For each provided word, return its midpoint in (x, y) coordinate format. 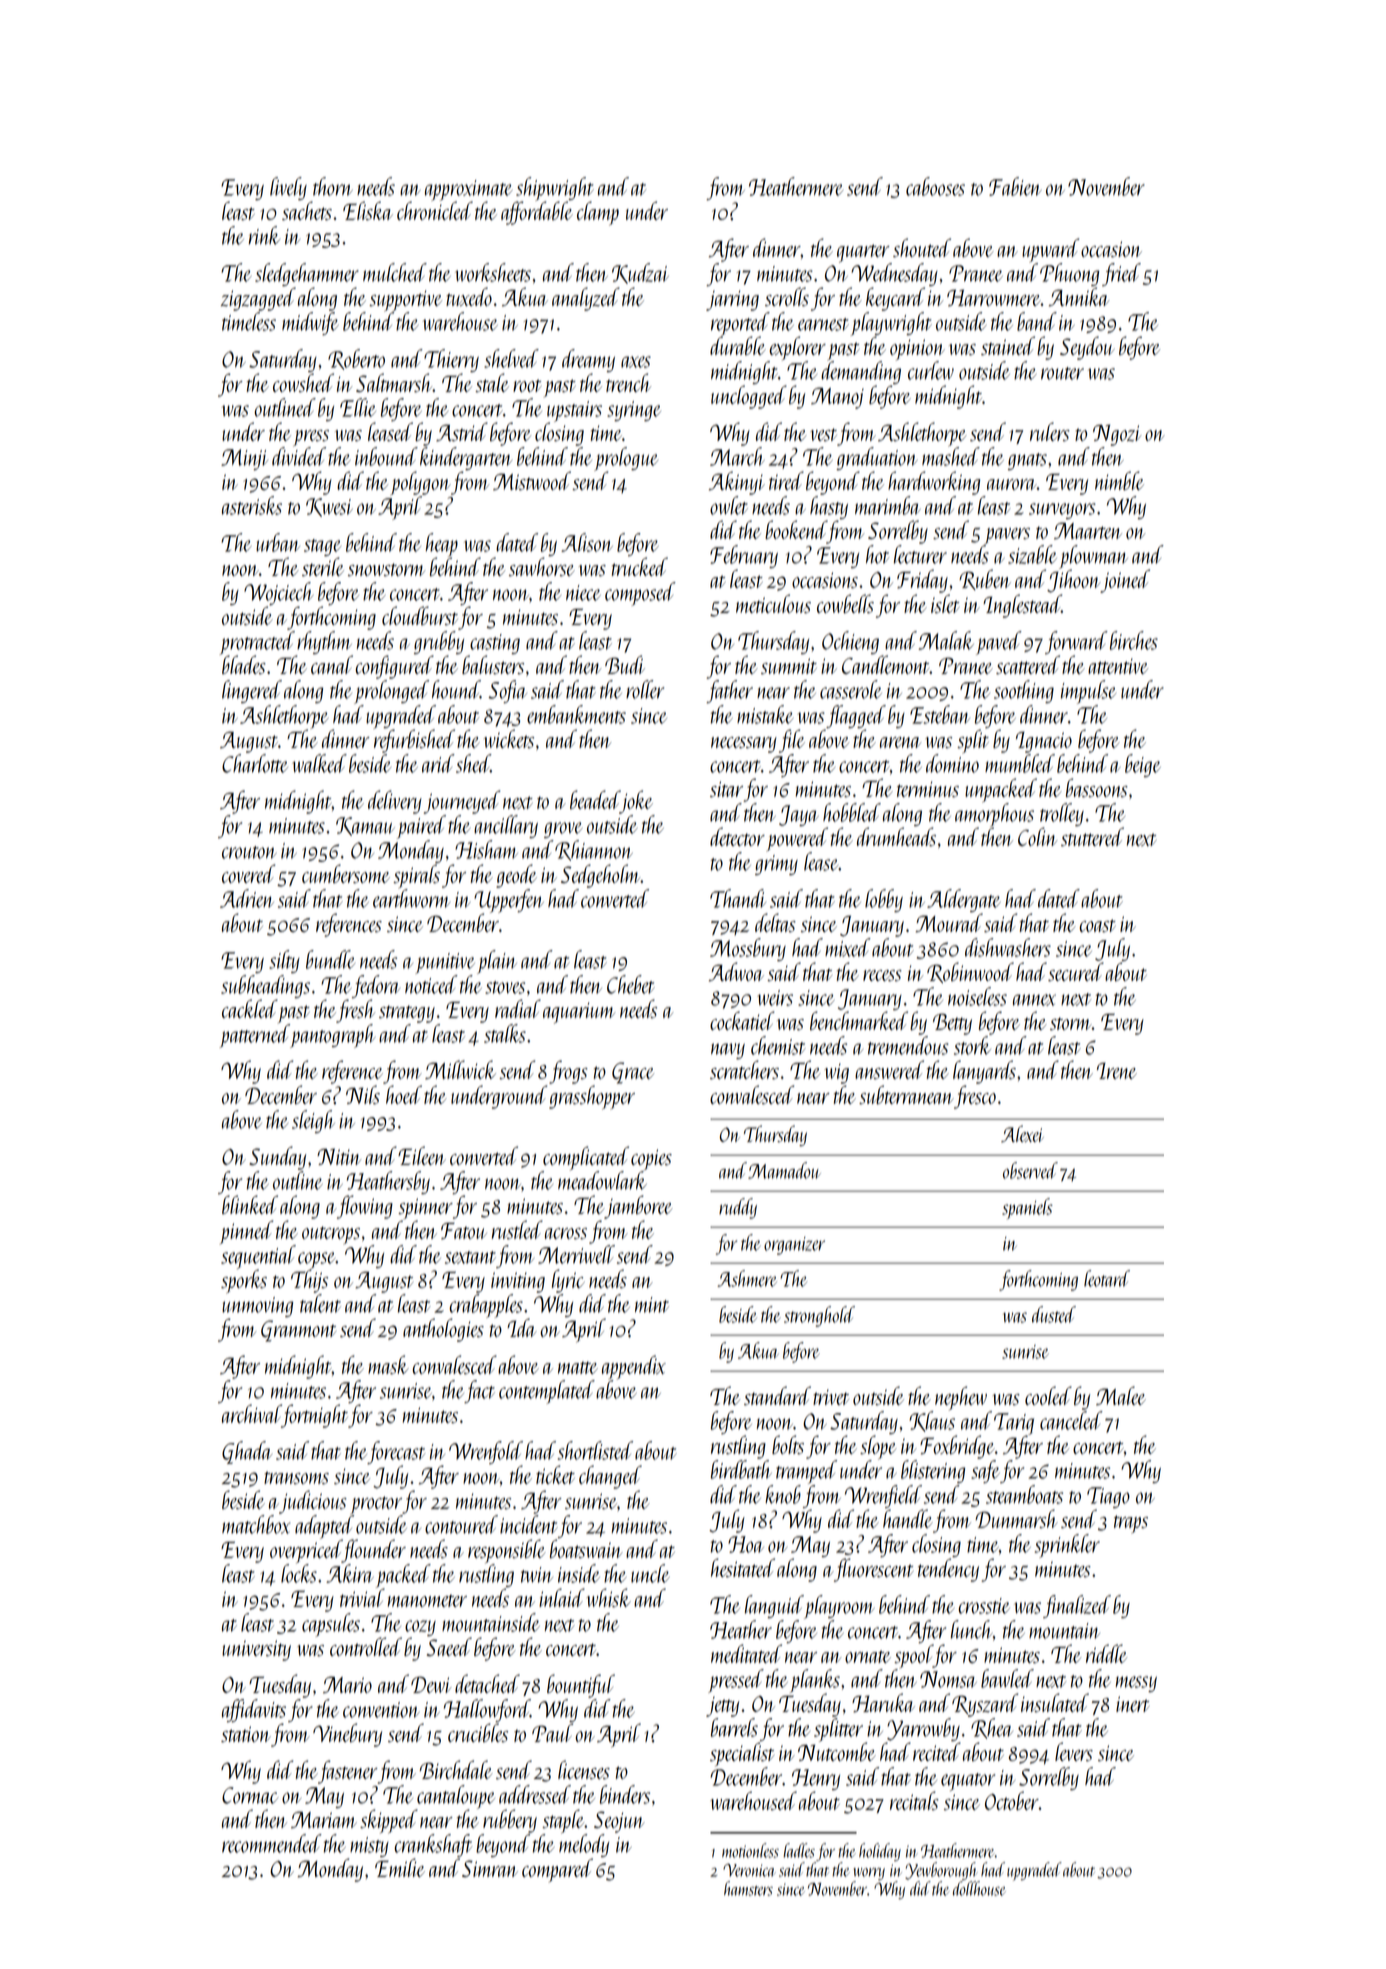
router (1062, 373)
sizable (1032, 554)
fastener (347, 1772)
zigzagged (258, 299)
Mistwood (532, 480)
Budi (625, 664)
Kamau (365, 826)
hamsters (748, 1888)
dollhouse (979, 1888)
